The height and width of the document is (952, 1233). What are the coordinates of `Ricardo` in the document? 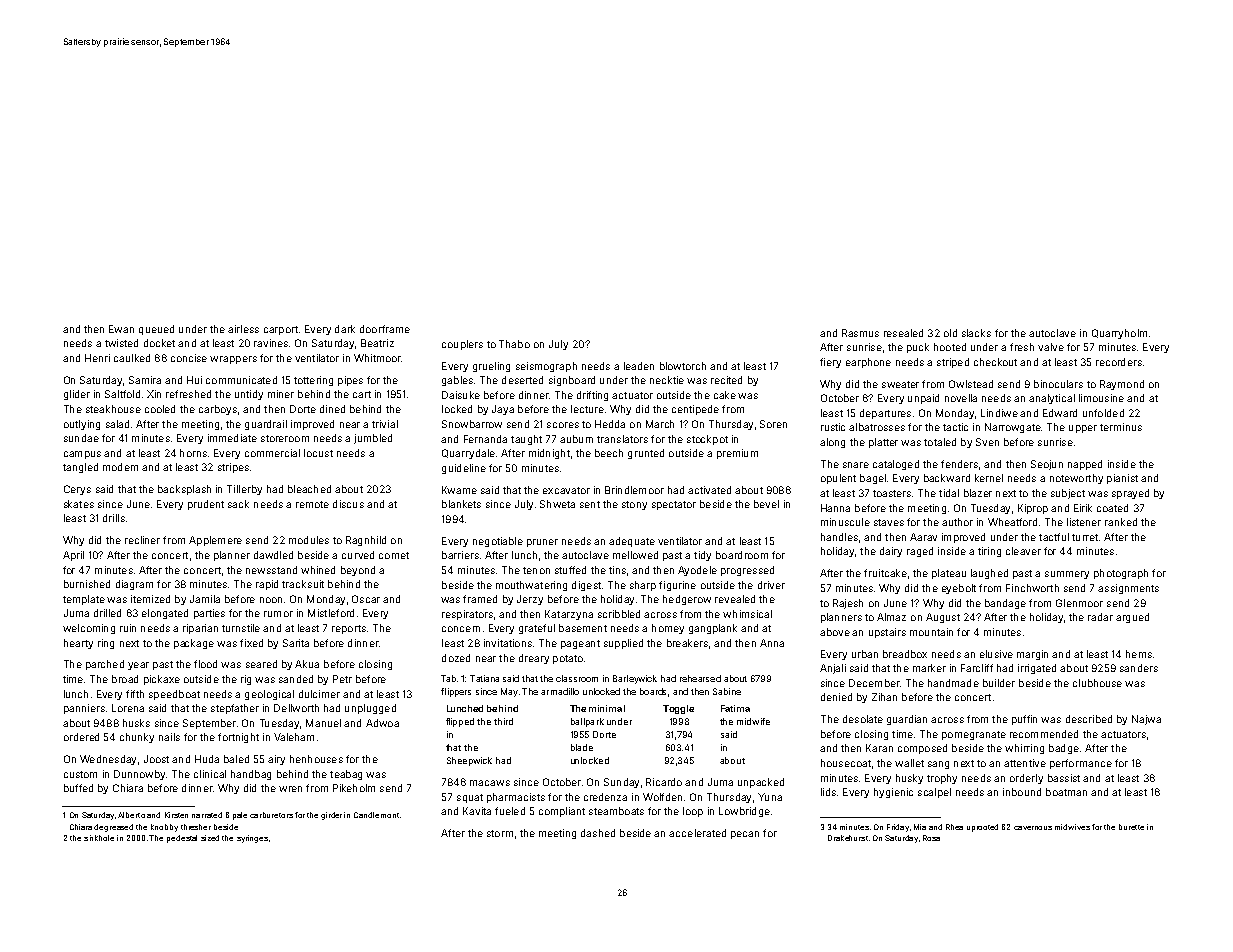 It's located at (664, 782).
